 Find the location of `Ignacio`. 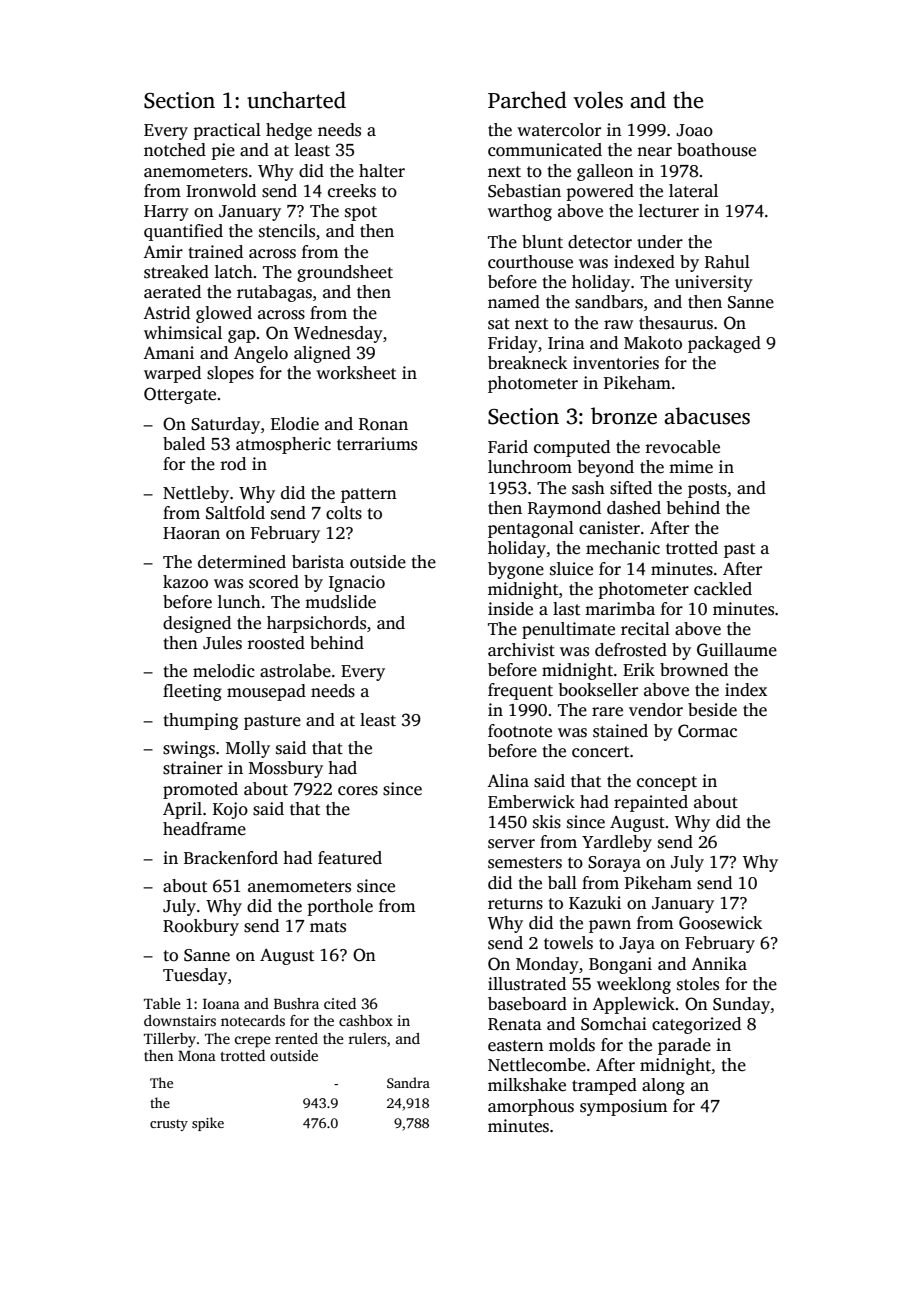

Ignacio is located at coordinates (357, 583).
